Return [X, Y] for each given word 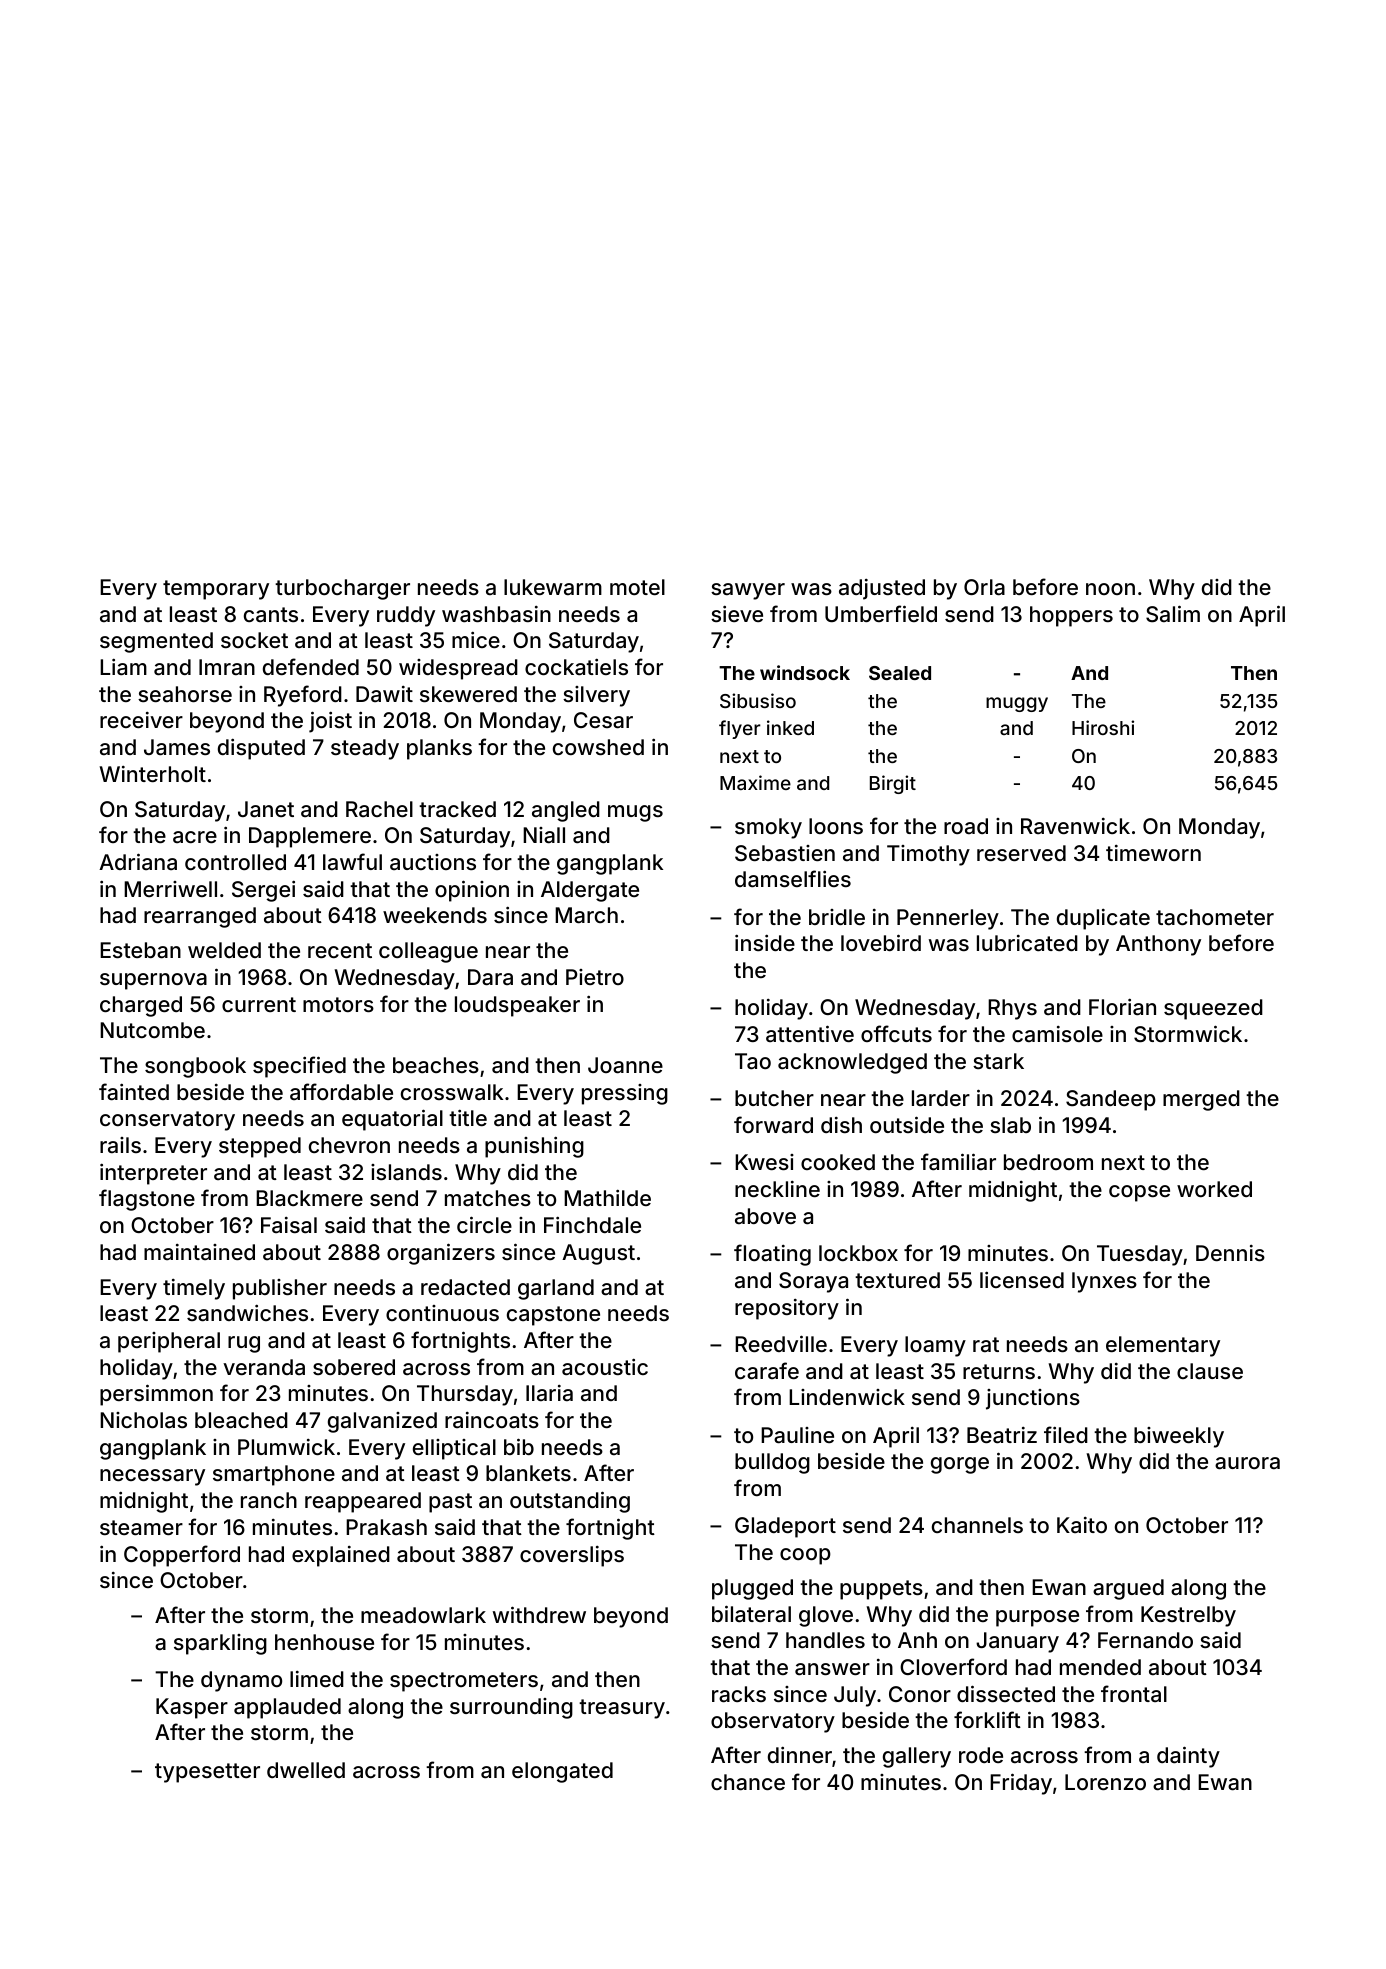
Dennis [1230, 1253]
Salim [1173, 614]
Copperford [182, 1556]
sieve [737, 613]
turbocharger [342, 589]
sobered [354, 1367]
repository [787, 1309]
